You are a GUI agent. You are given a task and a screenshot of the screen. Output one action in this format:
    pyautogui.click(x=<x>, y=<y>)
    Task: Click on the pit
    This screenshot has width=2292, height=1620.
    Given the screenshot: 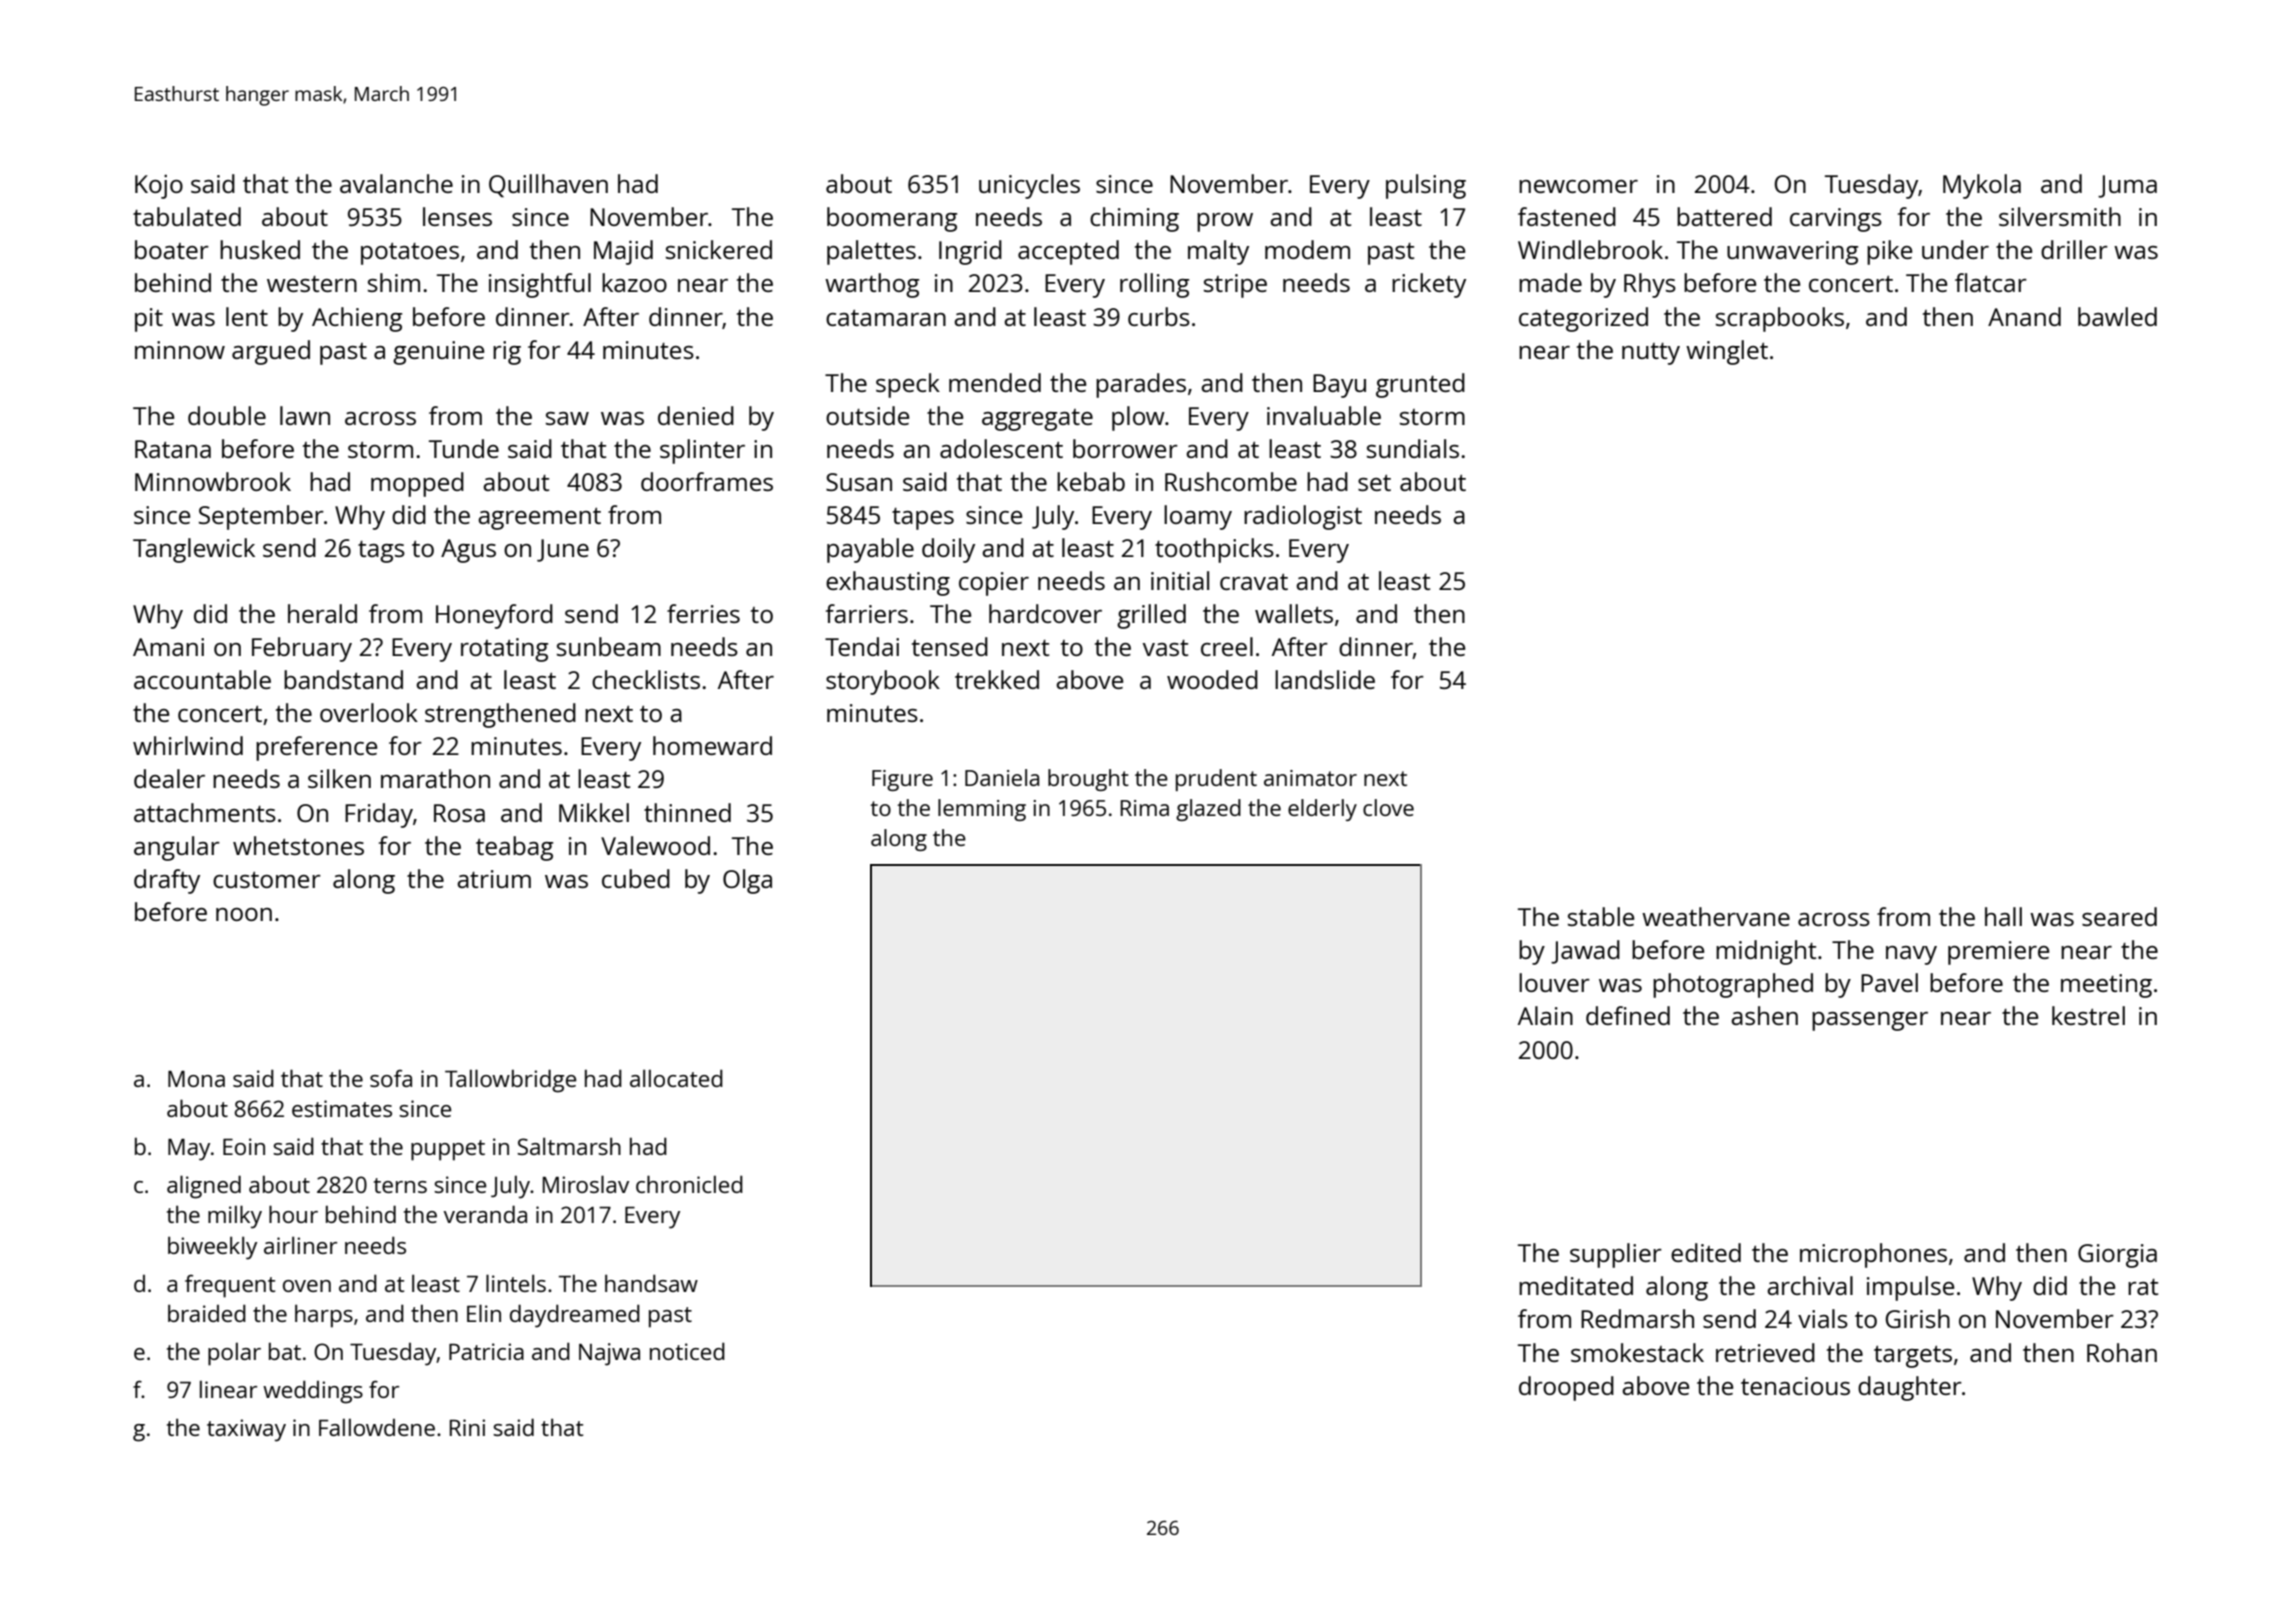 What is the action you would take?
    pyautogui.click(x=149, y=320)
